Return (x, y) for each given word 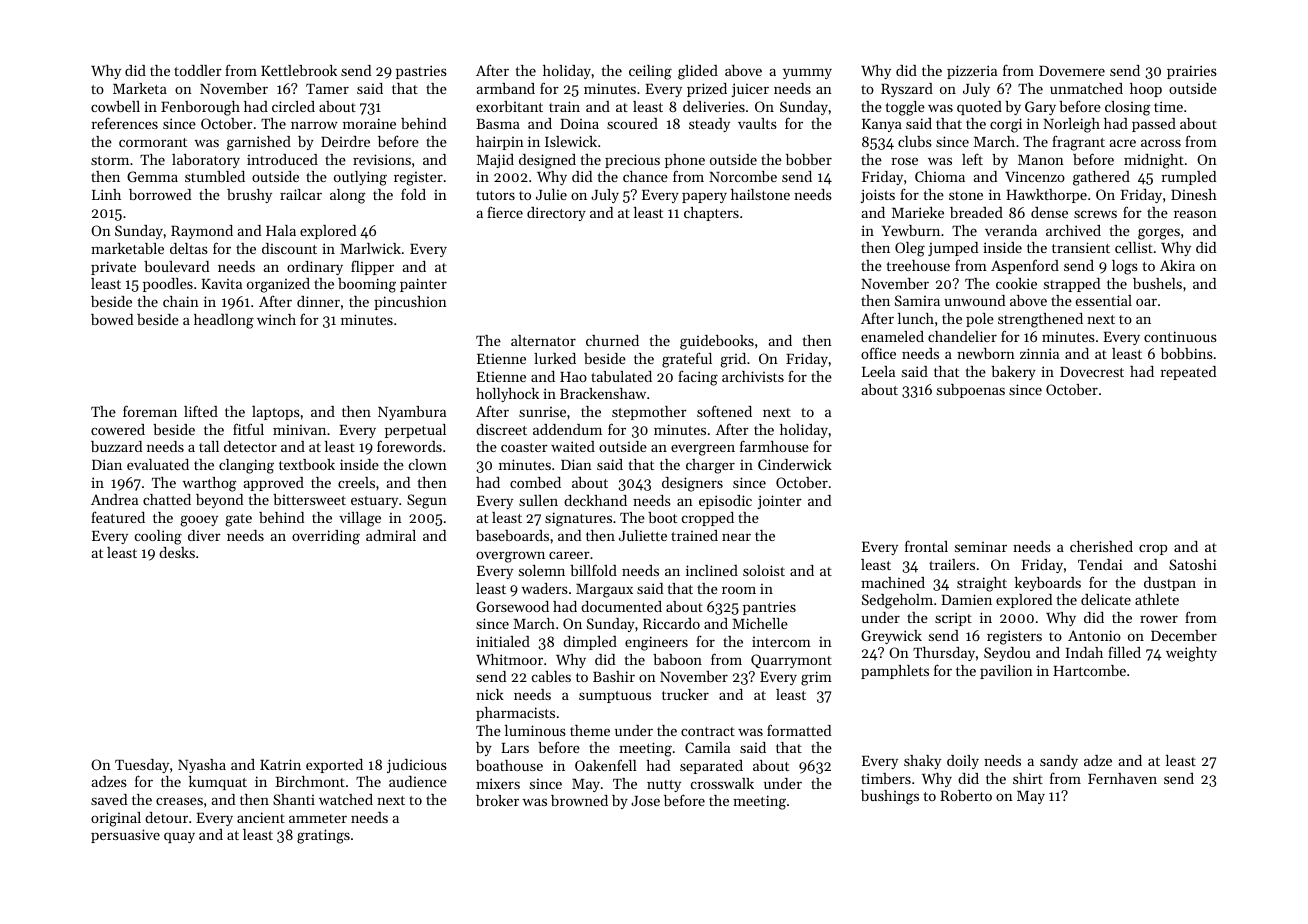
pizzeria (972, 72)
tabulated (621, 376)
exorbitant (509, 106)
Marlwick (370, 248)
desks (177, 552)
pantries (769, 608)
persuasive (125, 836)
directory (556, 214)
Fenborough (200, 108)
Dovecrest (1092, 372)
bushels (1157, 283)
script (953, 619)
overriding (326, 537)
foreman (150, 411)
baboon (677, 659)
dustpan (1170, 584)
